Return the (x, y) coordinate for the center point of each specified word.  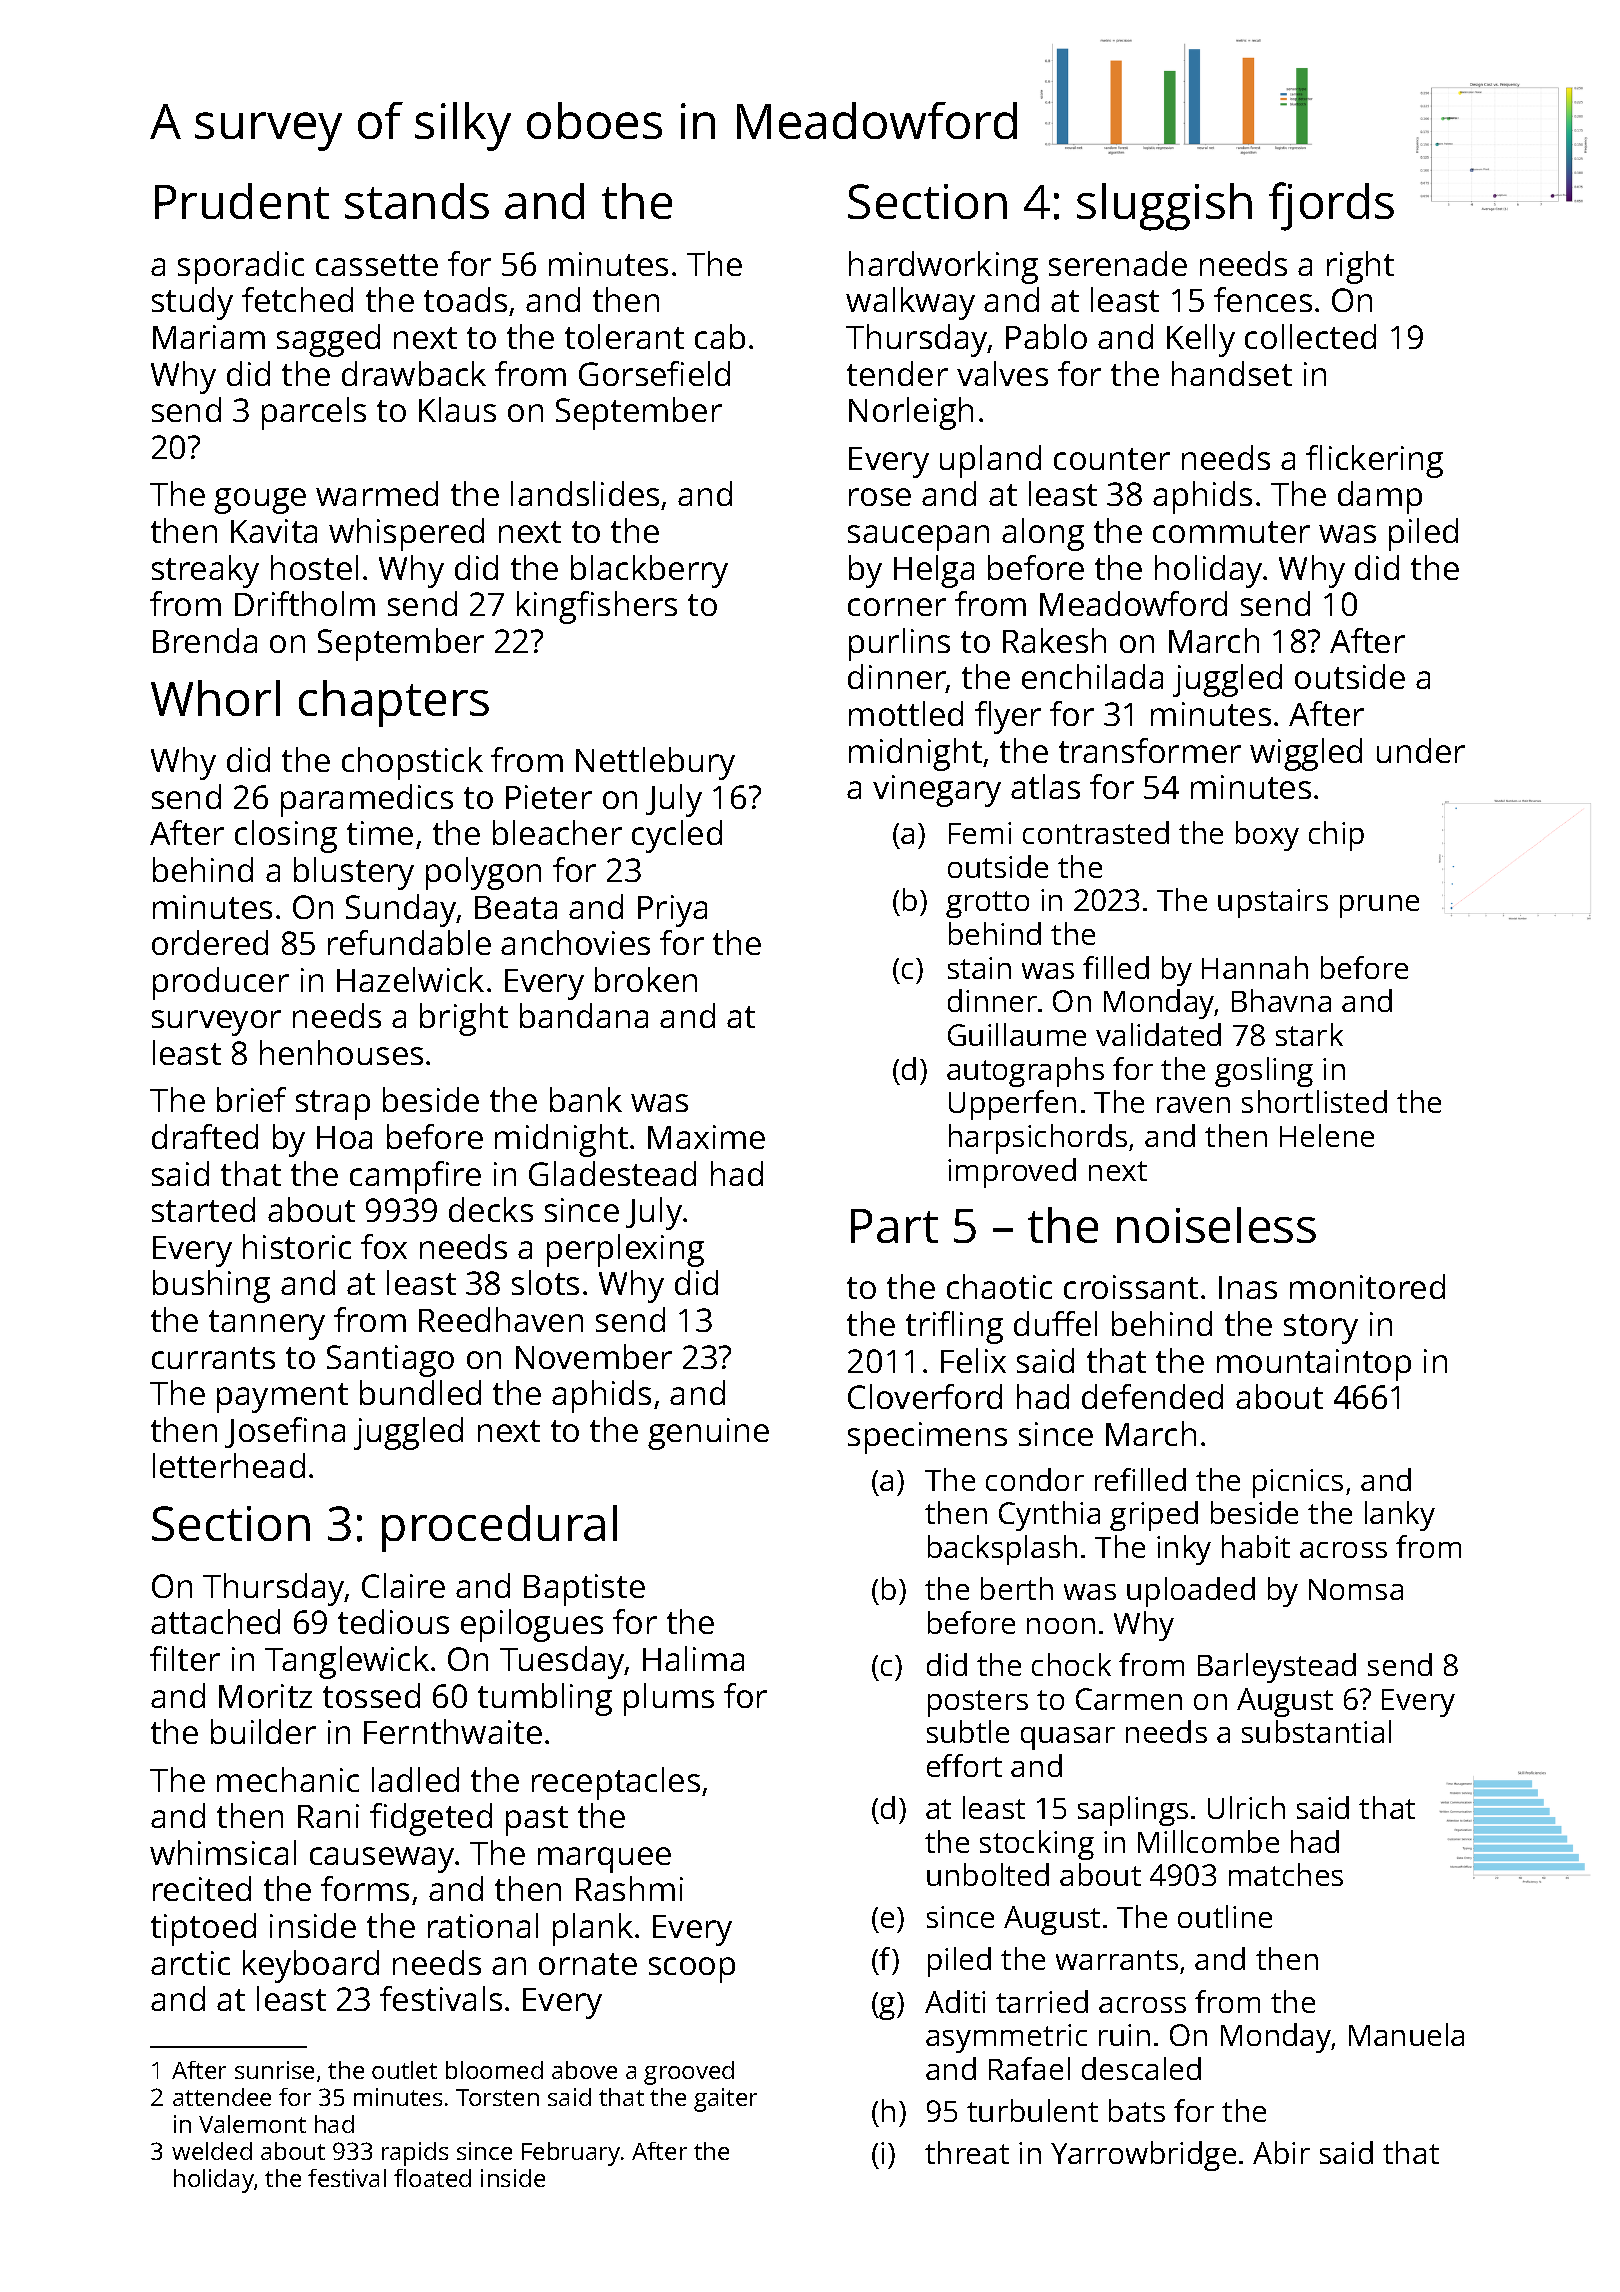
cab (720, 336)
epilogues (532, 1625)
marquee (604, 1860)
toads (465, 299)
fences (1263, 299)
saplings (1133, 1811)
